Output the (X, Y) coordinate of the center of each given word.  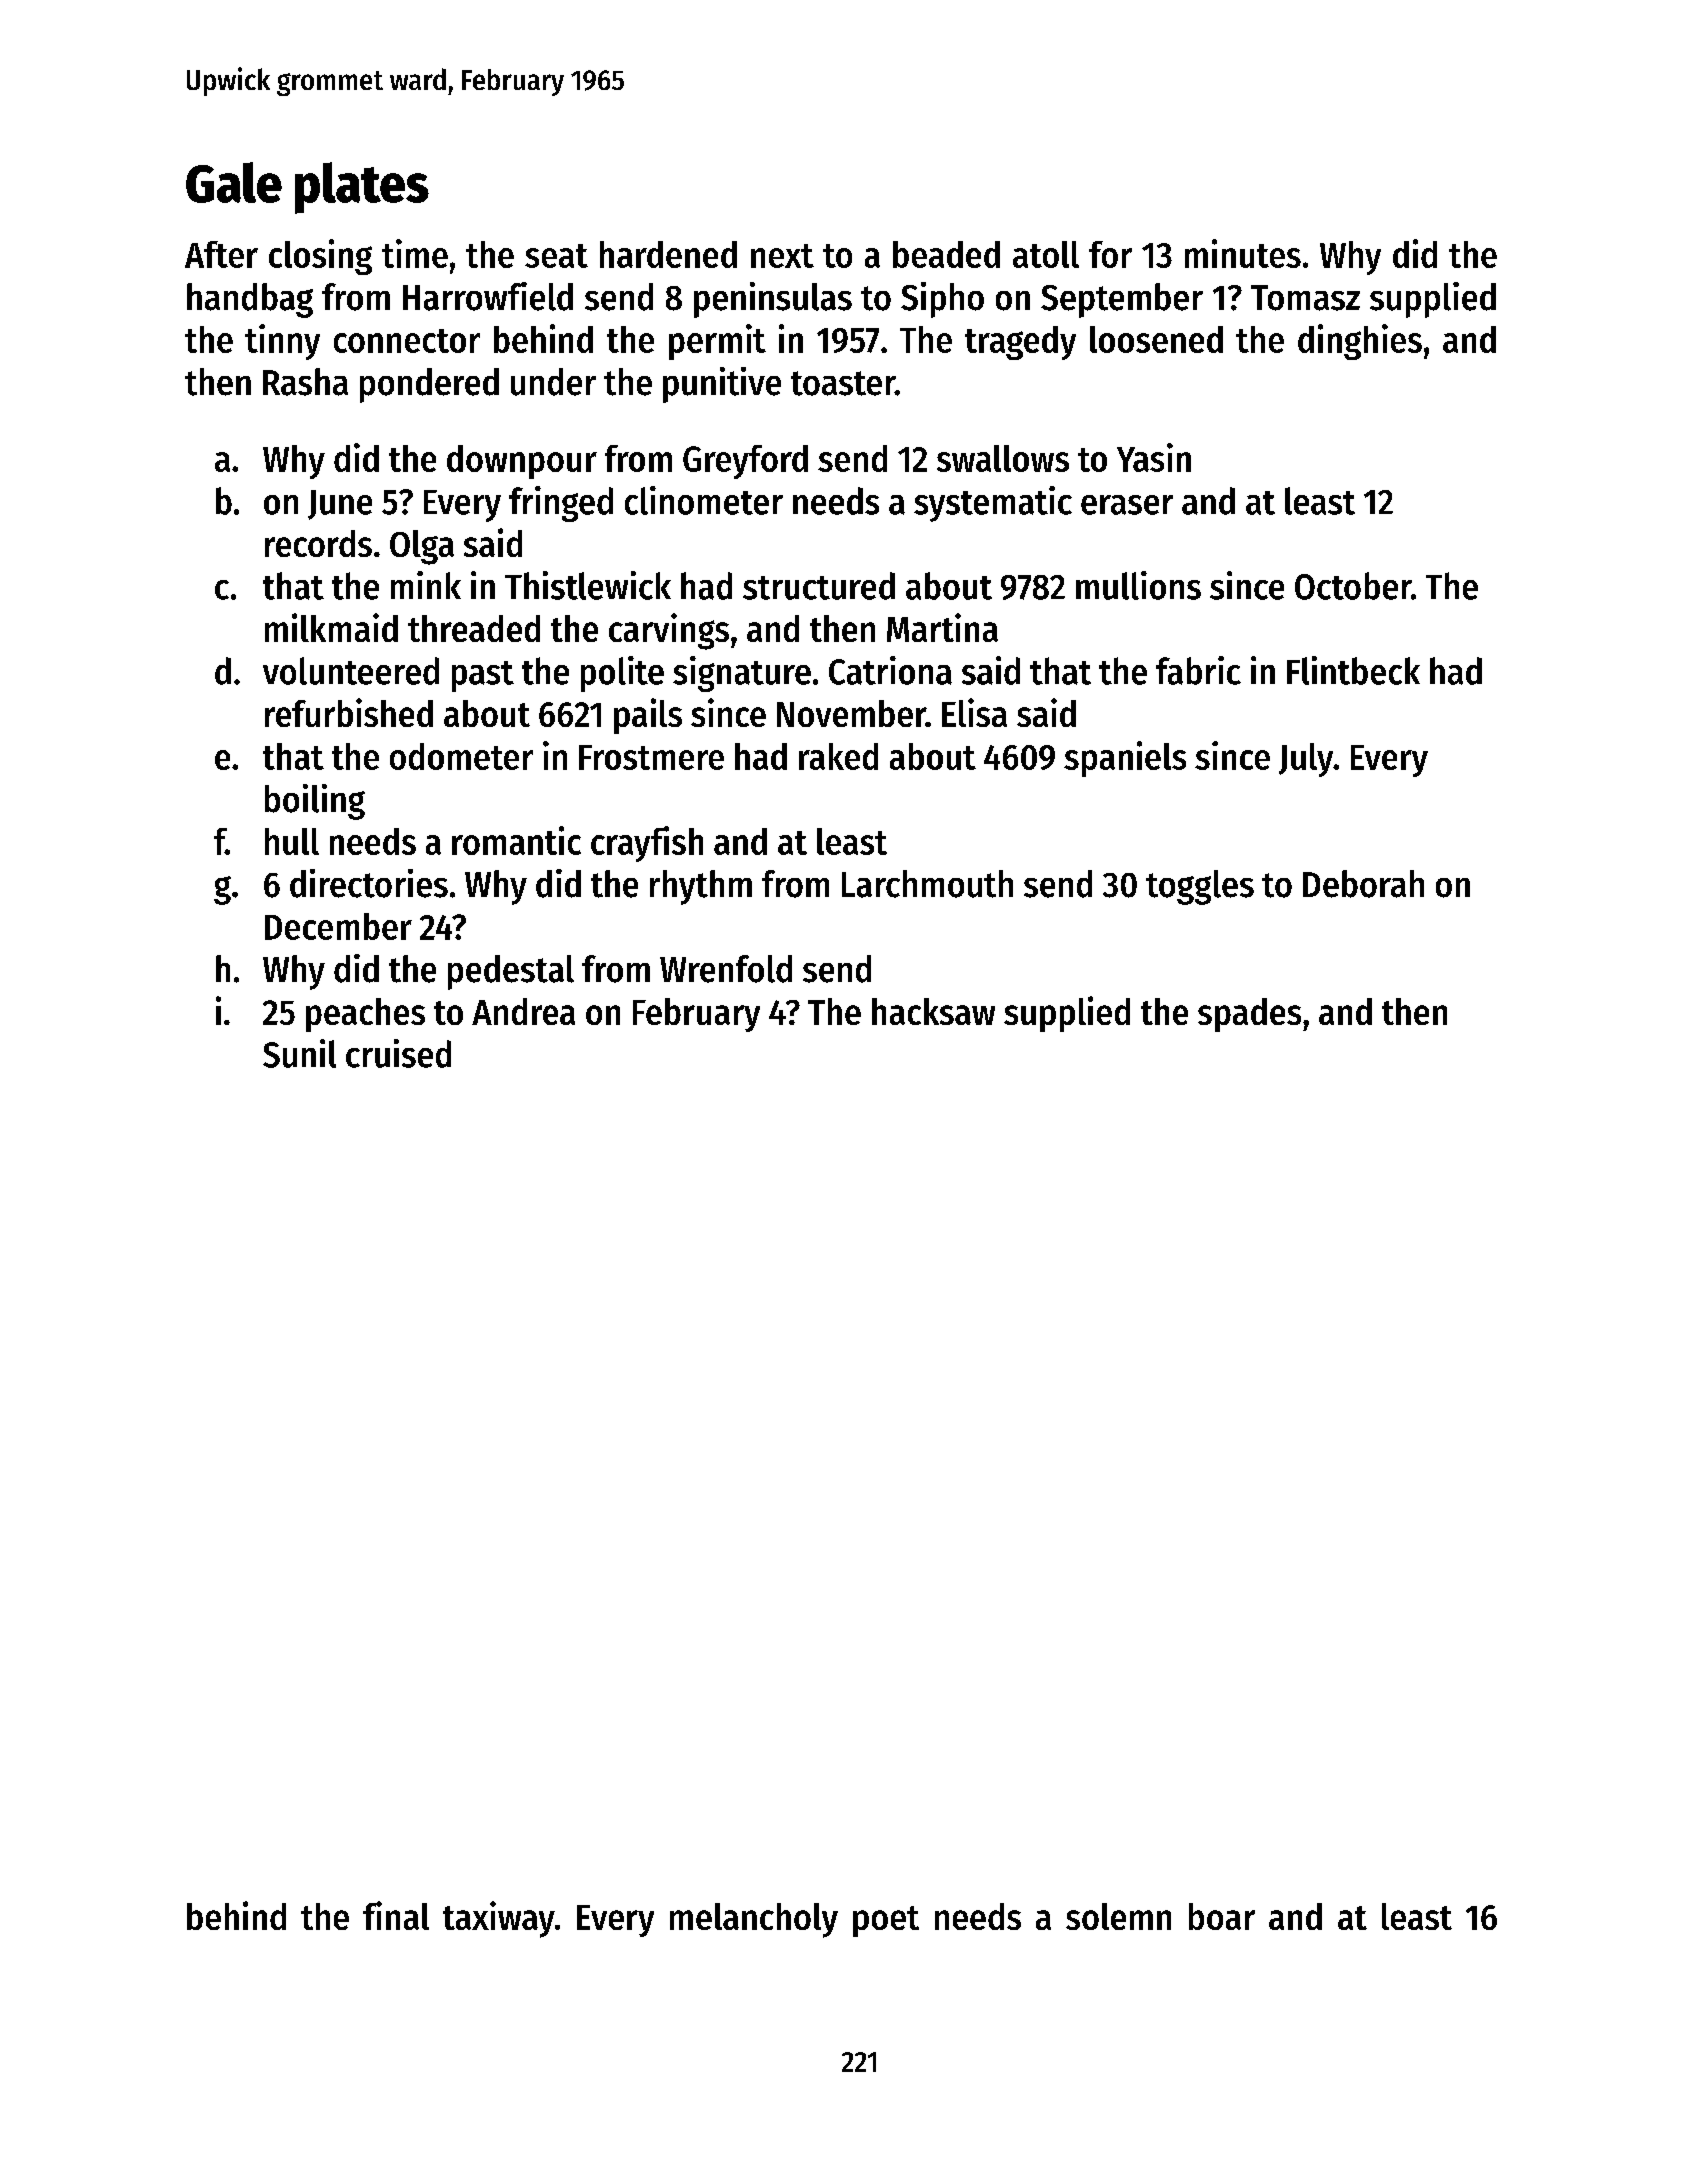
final (396, 1915)
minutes (1243, 253)
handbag (250, 300)
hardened (668, 254)
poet (886, 1921)
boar (1222, 1916)
